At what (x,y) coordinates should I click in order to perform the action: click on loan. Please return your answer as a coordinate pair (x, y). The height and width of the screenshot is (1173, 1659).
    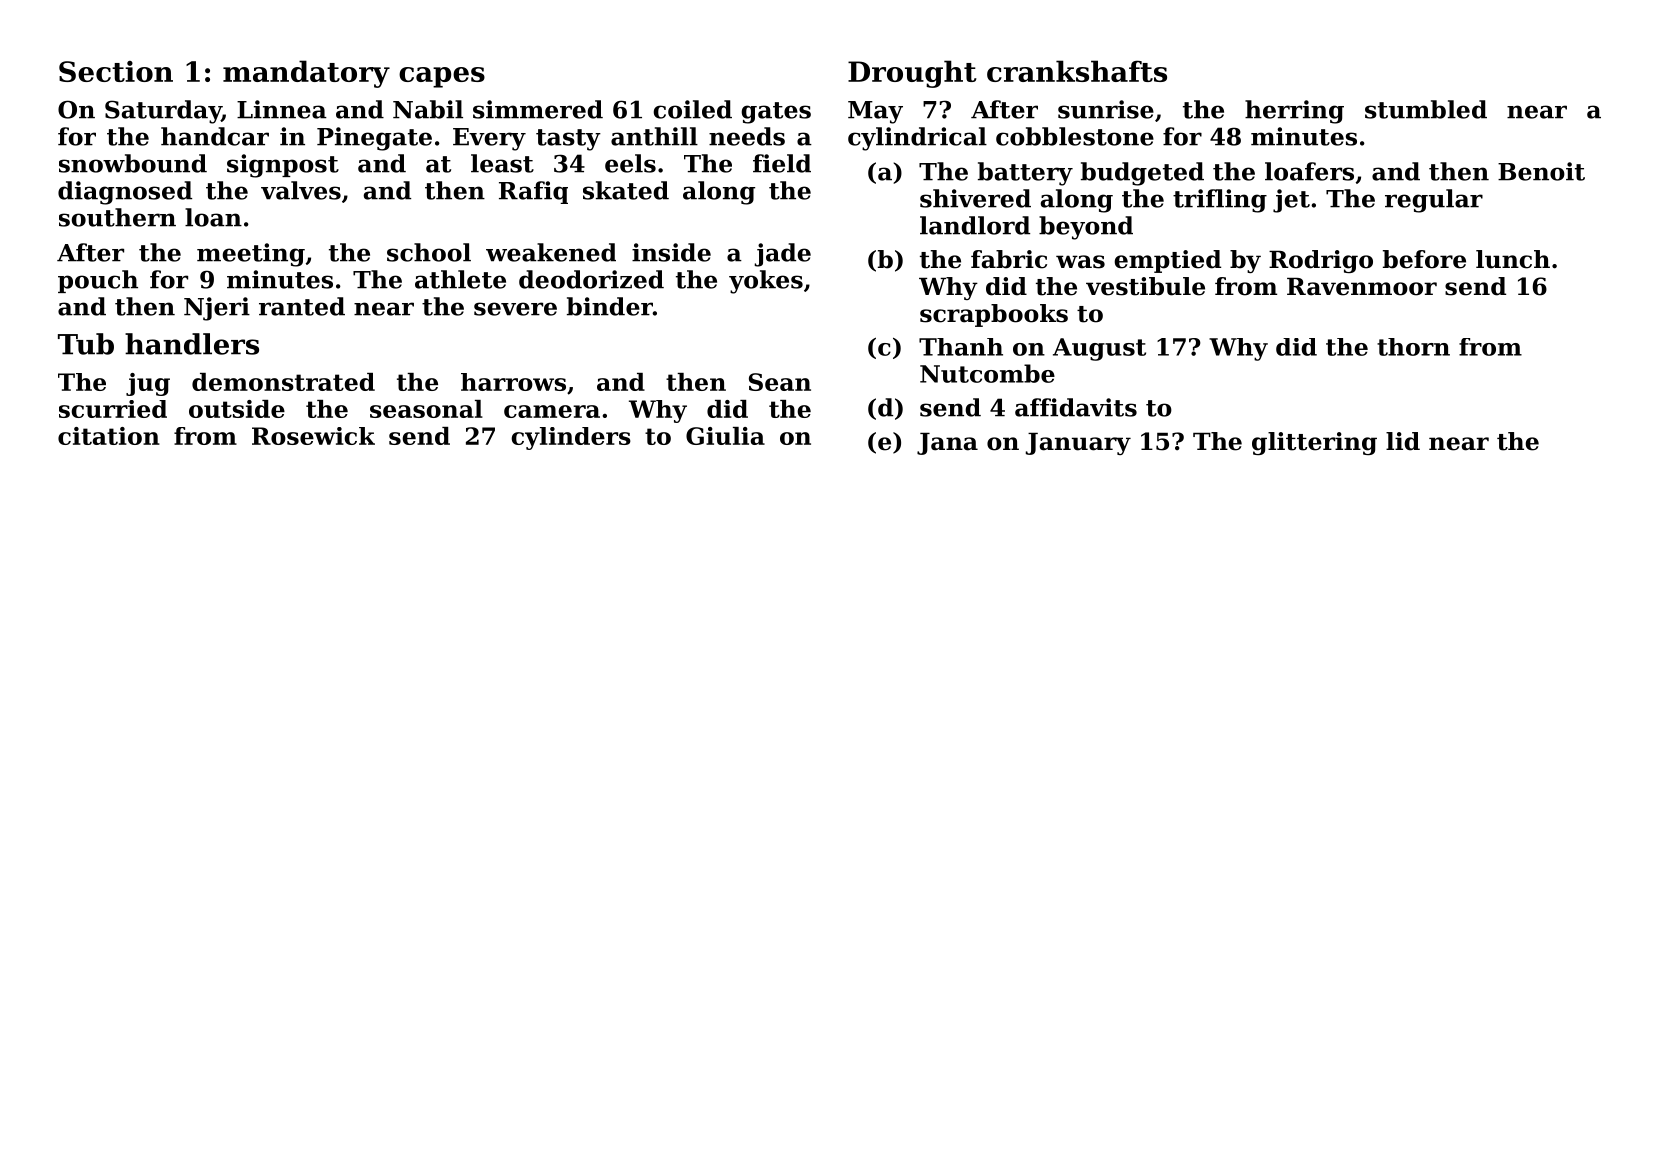
    Looking at the image, I should click on (213, 217).
